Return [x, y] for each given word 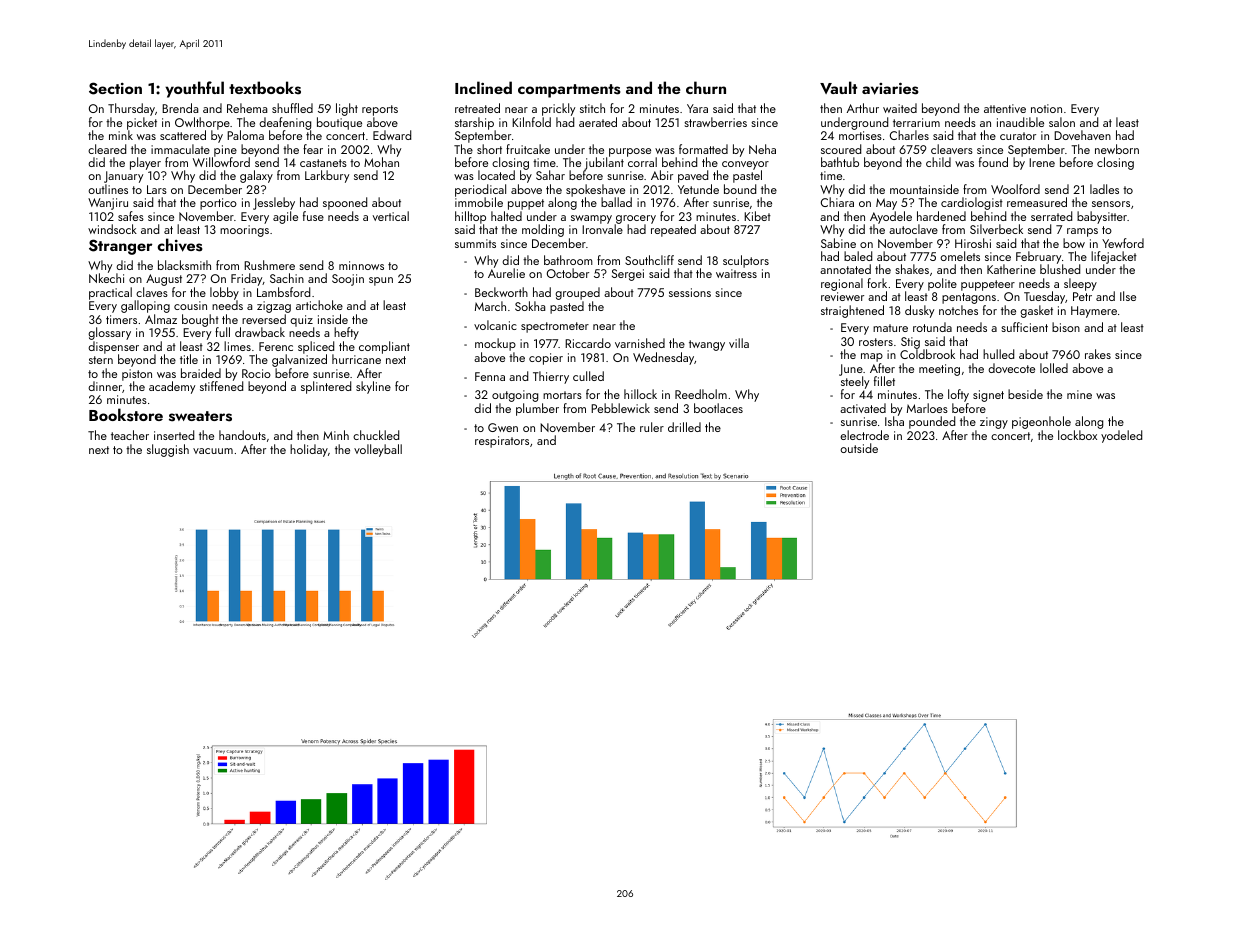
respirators [502, 442]
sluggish [168, 450]
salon [1062, 122]
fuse [313, 216]
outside [859, 448]
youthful [194, 89]
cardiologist [972, 203]
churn [706, 87]
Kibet [757, 216]
